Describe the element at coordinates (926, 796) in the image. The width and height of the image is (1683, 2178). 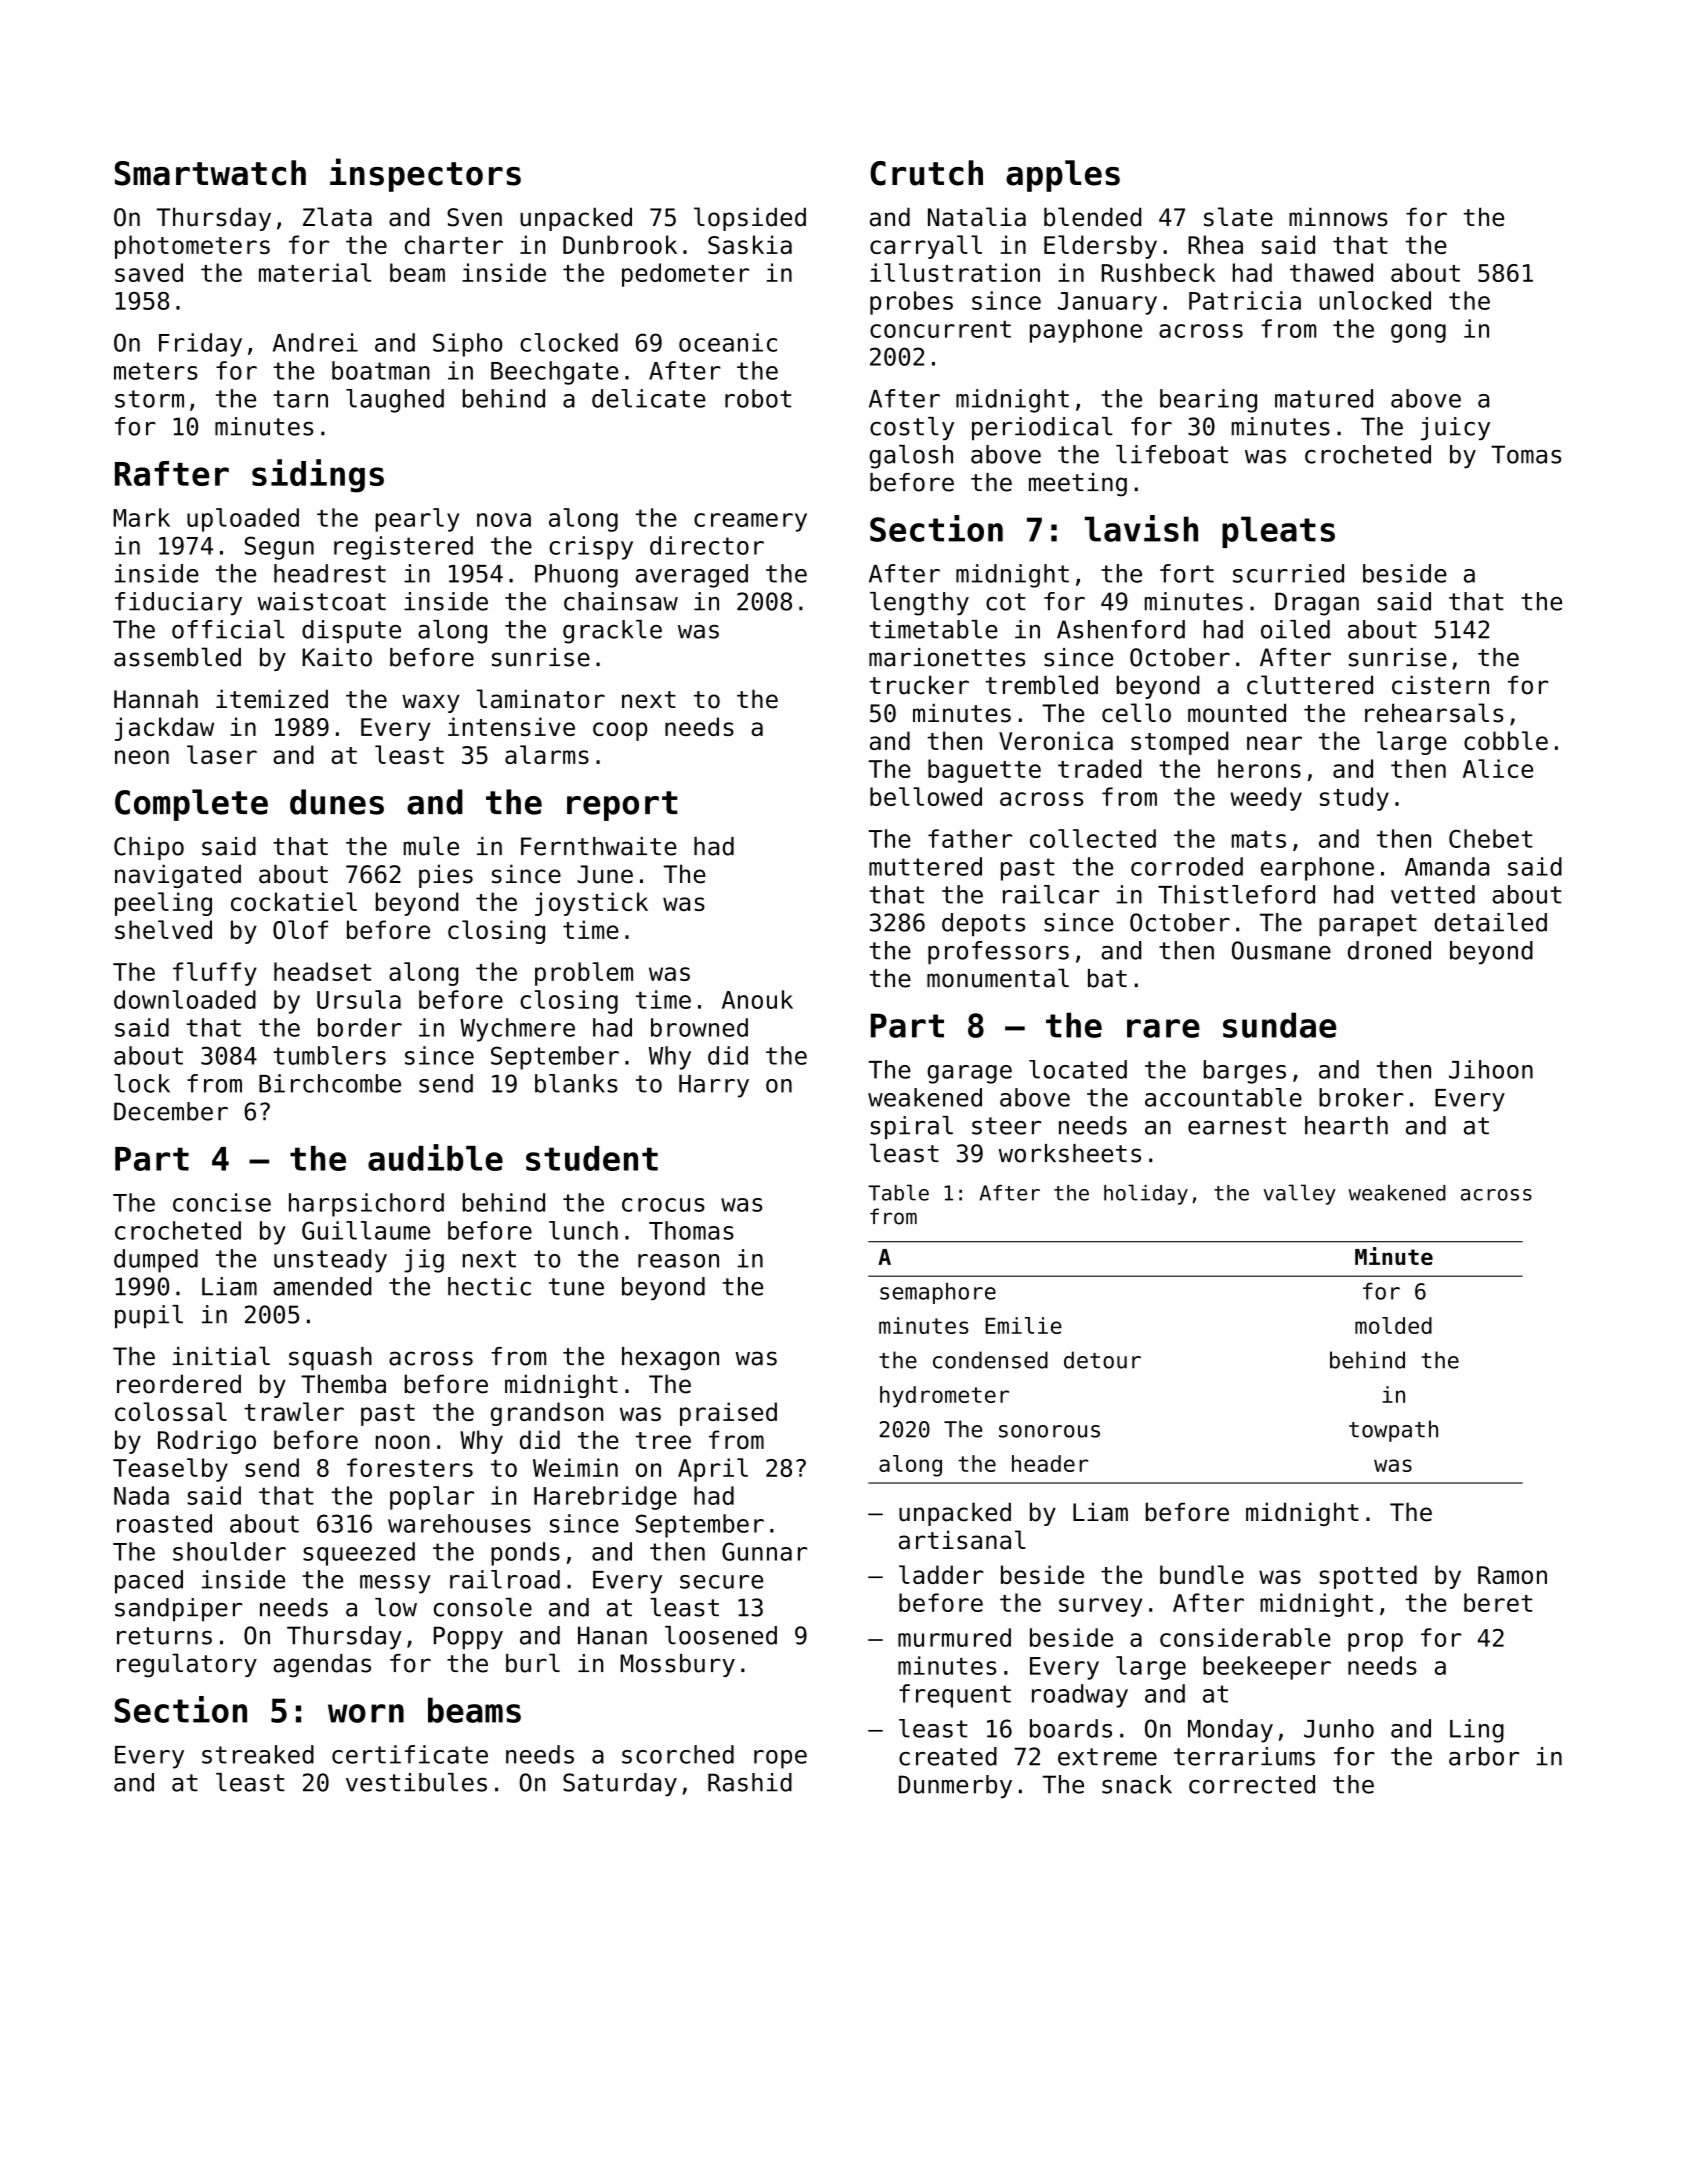
I see `bellowed` at that location.
